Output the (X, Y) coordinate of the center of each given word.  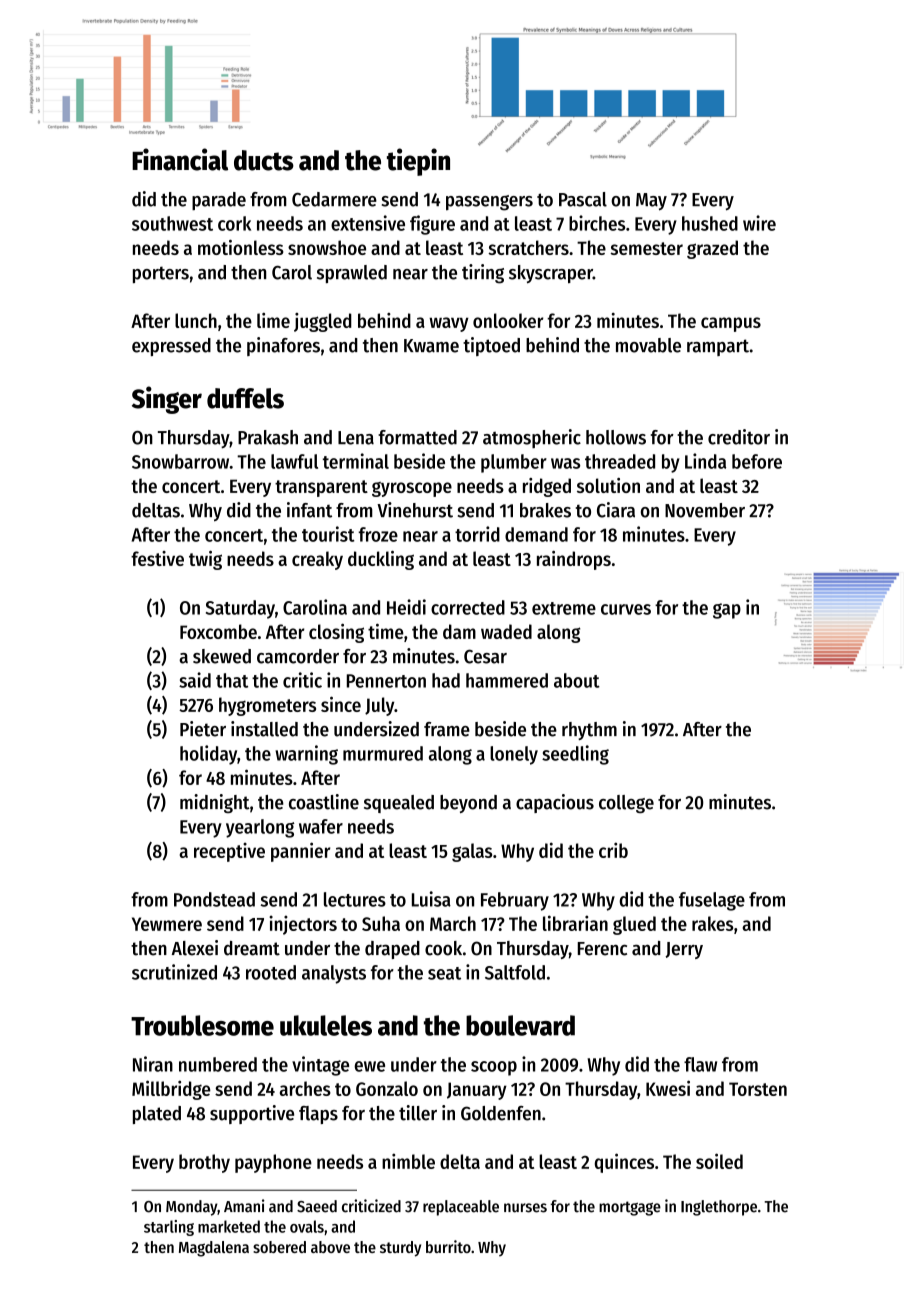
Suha (381, 923)
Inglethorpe (719, 1208)
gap (727, 611)
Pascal (583, 199)
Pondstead (214, 899)
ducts (264, 160)
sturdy (400, 1249)
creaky (317, 560)
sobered (279, 1247)
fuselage (712, 901)
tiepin (418, 162)
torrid (477, 534)
